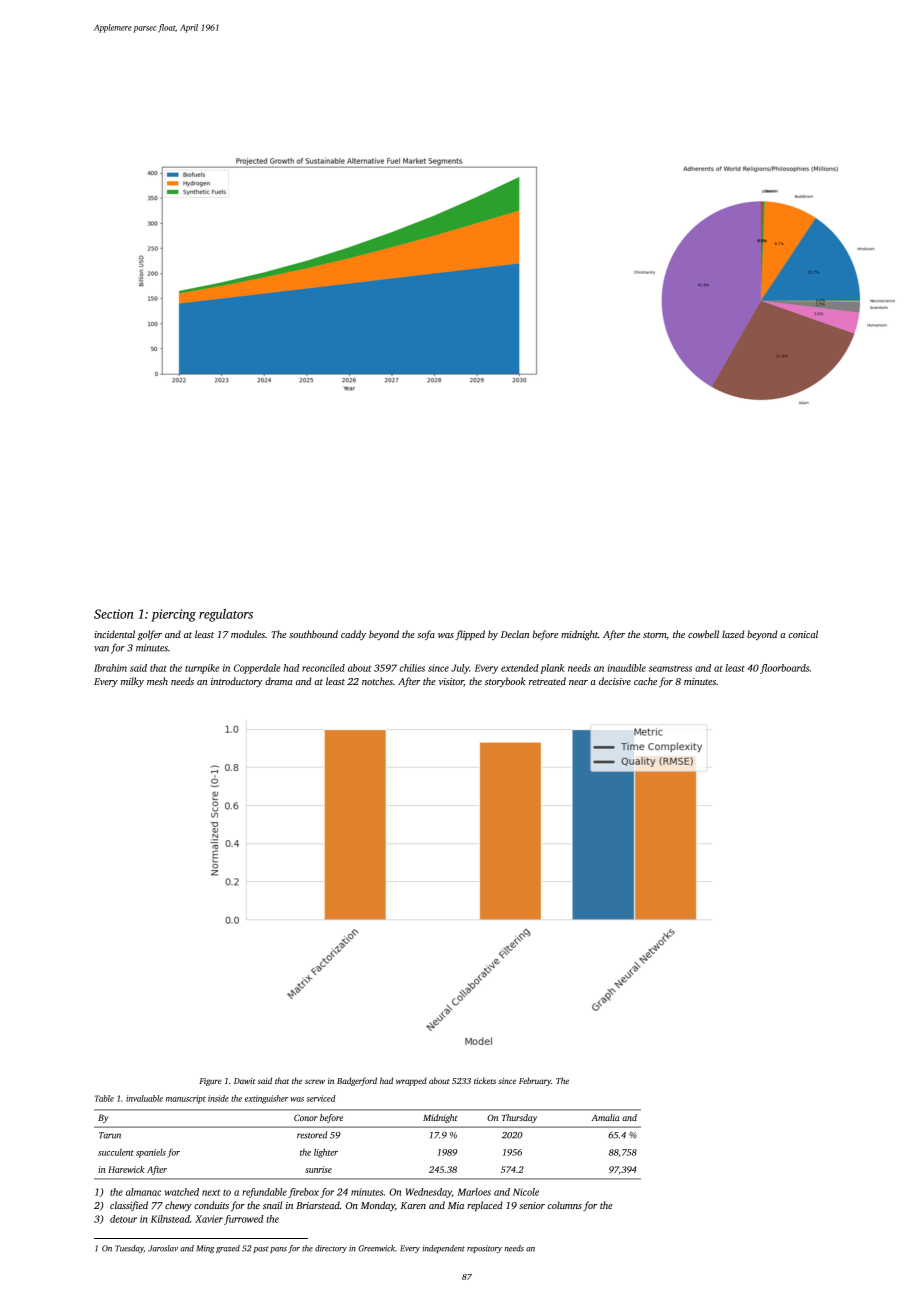 The width and height of the image is (924, 1308). I want to click on tickets, so click(485, 1080).
